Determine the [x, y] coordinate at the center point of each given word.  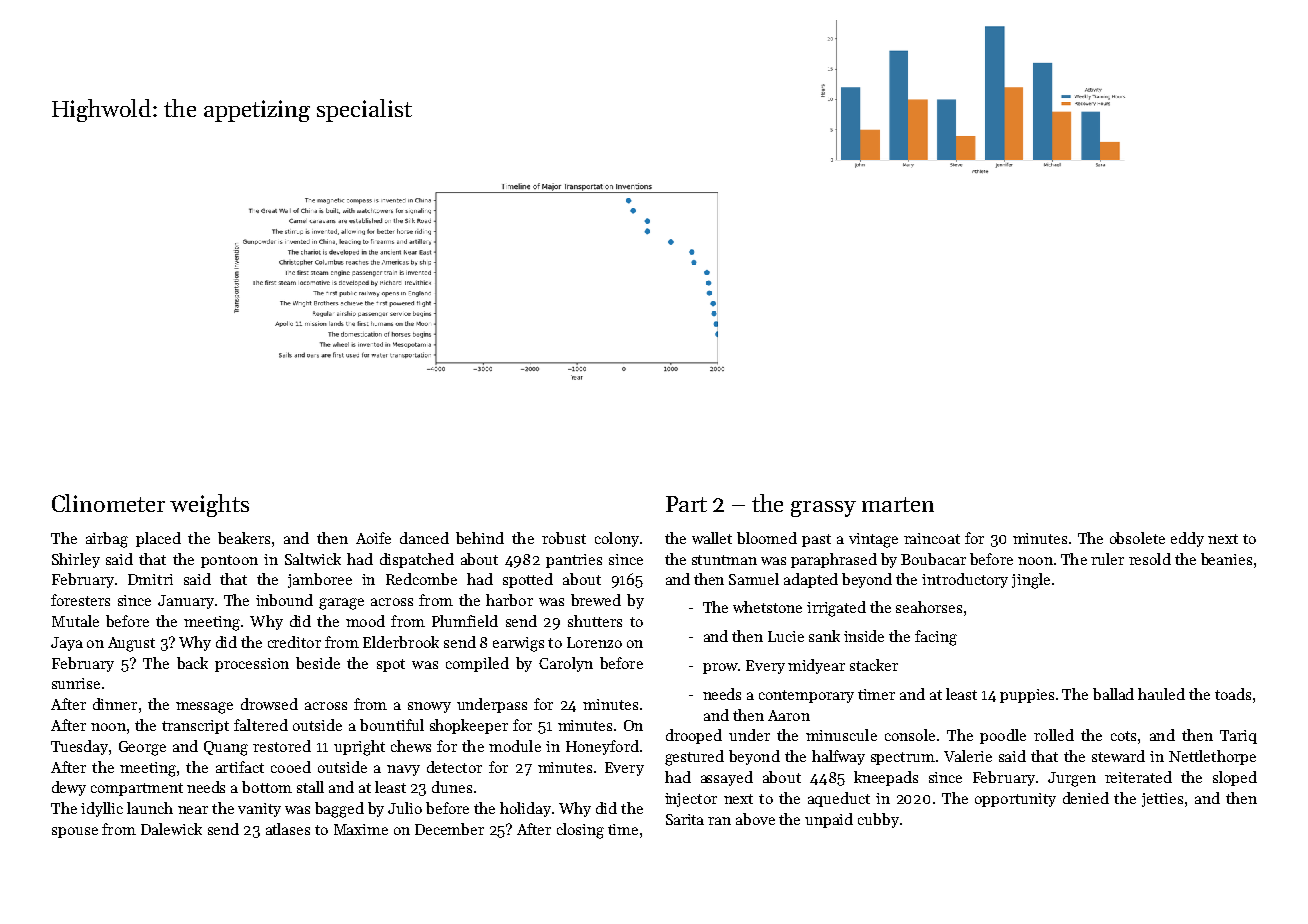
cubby [878, 820]
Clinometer [108, 503]
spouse [75, 832]
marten [898, 504]
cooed [291, 767]
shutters [595, 621]
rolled [1054, 735]
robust [564, 538]
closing [580, 831]
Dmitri [150, 579]
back [192, 663]
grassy [823, 509]
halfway [838, 757]
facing [936, 638]
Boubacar [933, 559]
